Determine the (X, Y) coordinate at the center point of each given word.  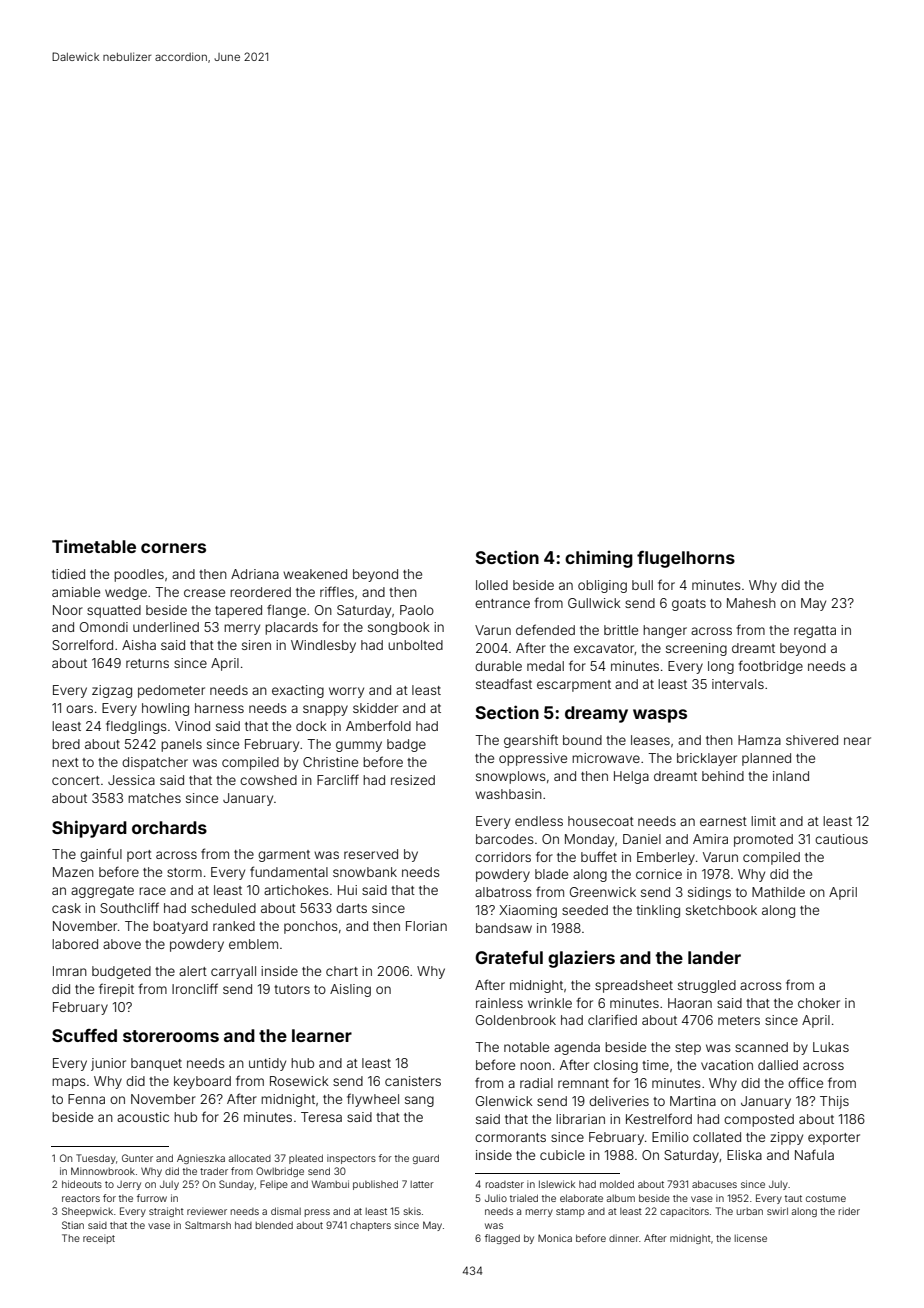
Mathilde (778, 892)
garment (284, 856)
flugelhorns (686, 559)
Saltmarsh (208, 1225)
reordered (260, 592)
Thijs (834, 1102)
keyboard (202, 1082)
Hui (347, 890)
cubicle (562, 1155)
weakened (315, 574)
